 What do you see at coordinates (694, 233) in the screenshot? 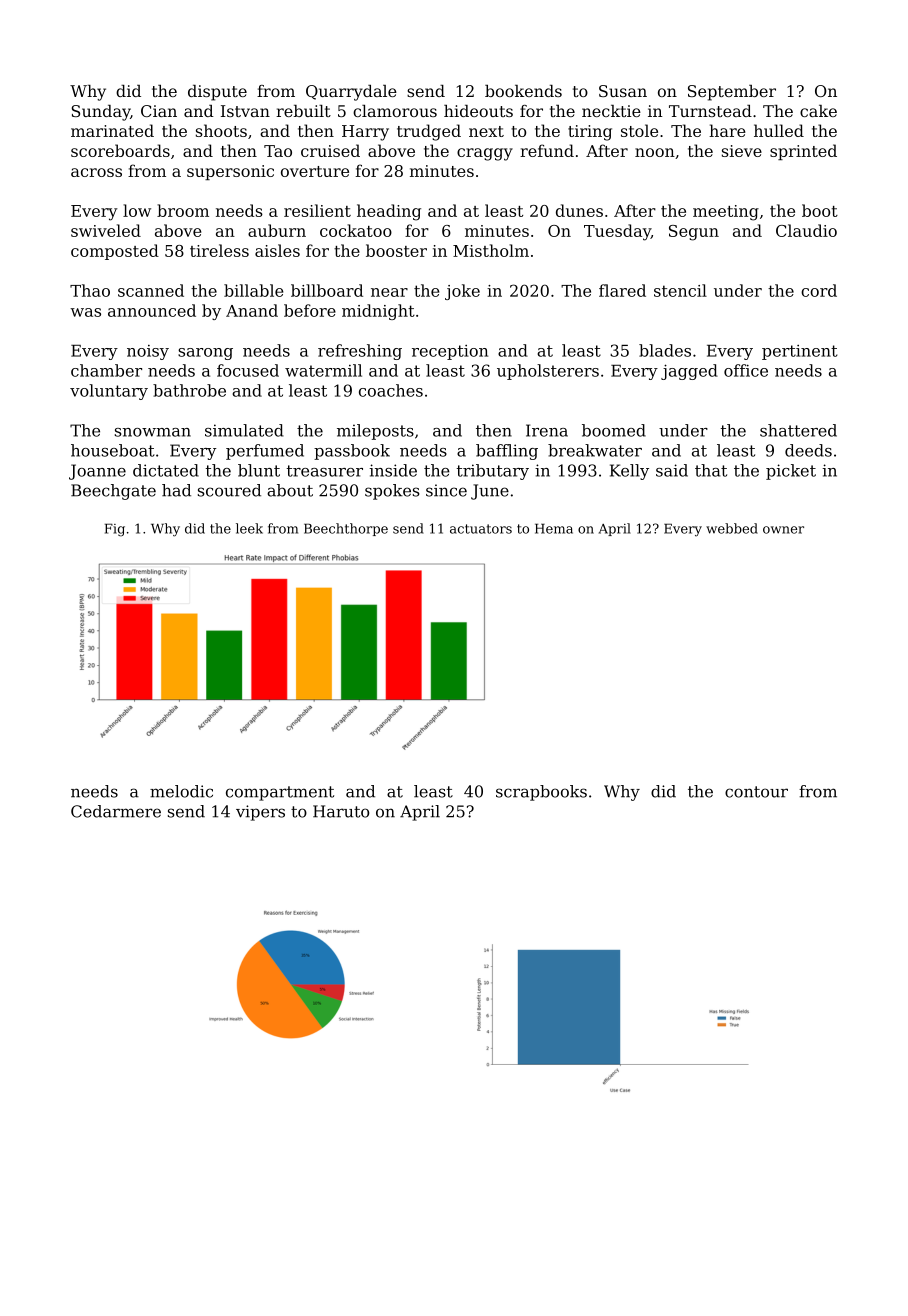
I see `Segun` at bounding box center [694, 233].
